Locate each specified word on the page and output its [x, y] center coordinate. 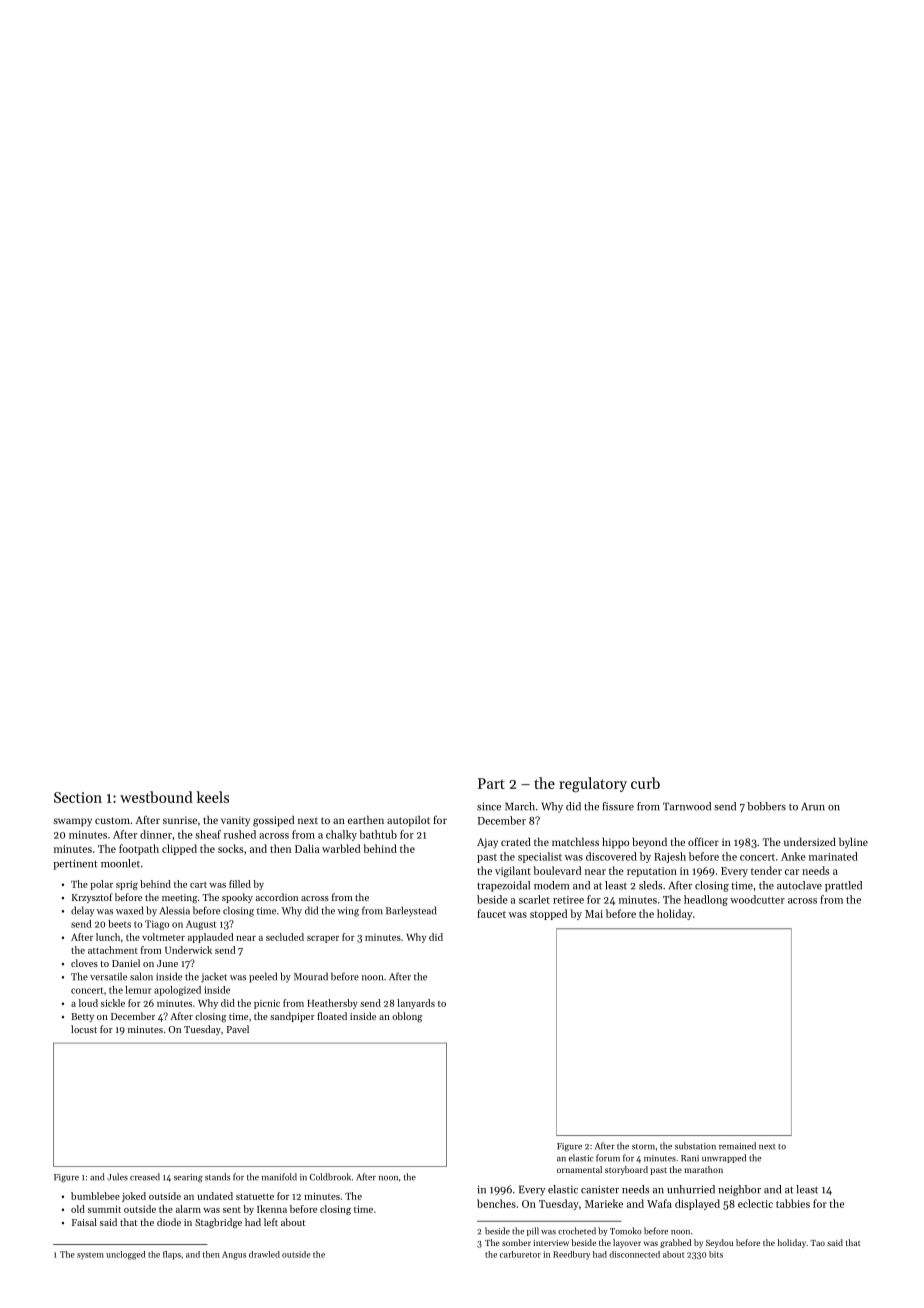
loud [88, 1003]
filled [240, 884]
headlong [706, 900]
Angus [234, 1255]
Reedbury [571, 1255]
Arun [813, 806]
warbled [341, 848]
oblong [407, 1017]
